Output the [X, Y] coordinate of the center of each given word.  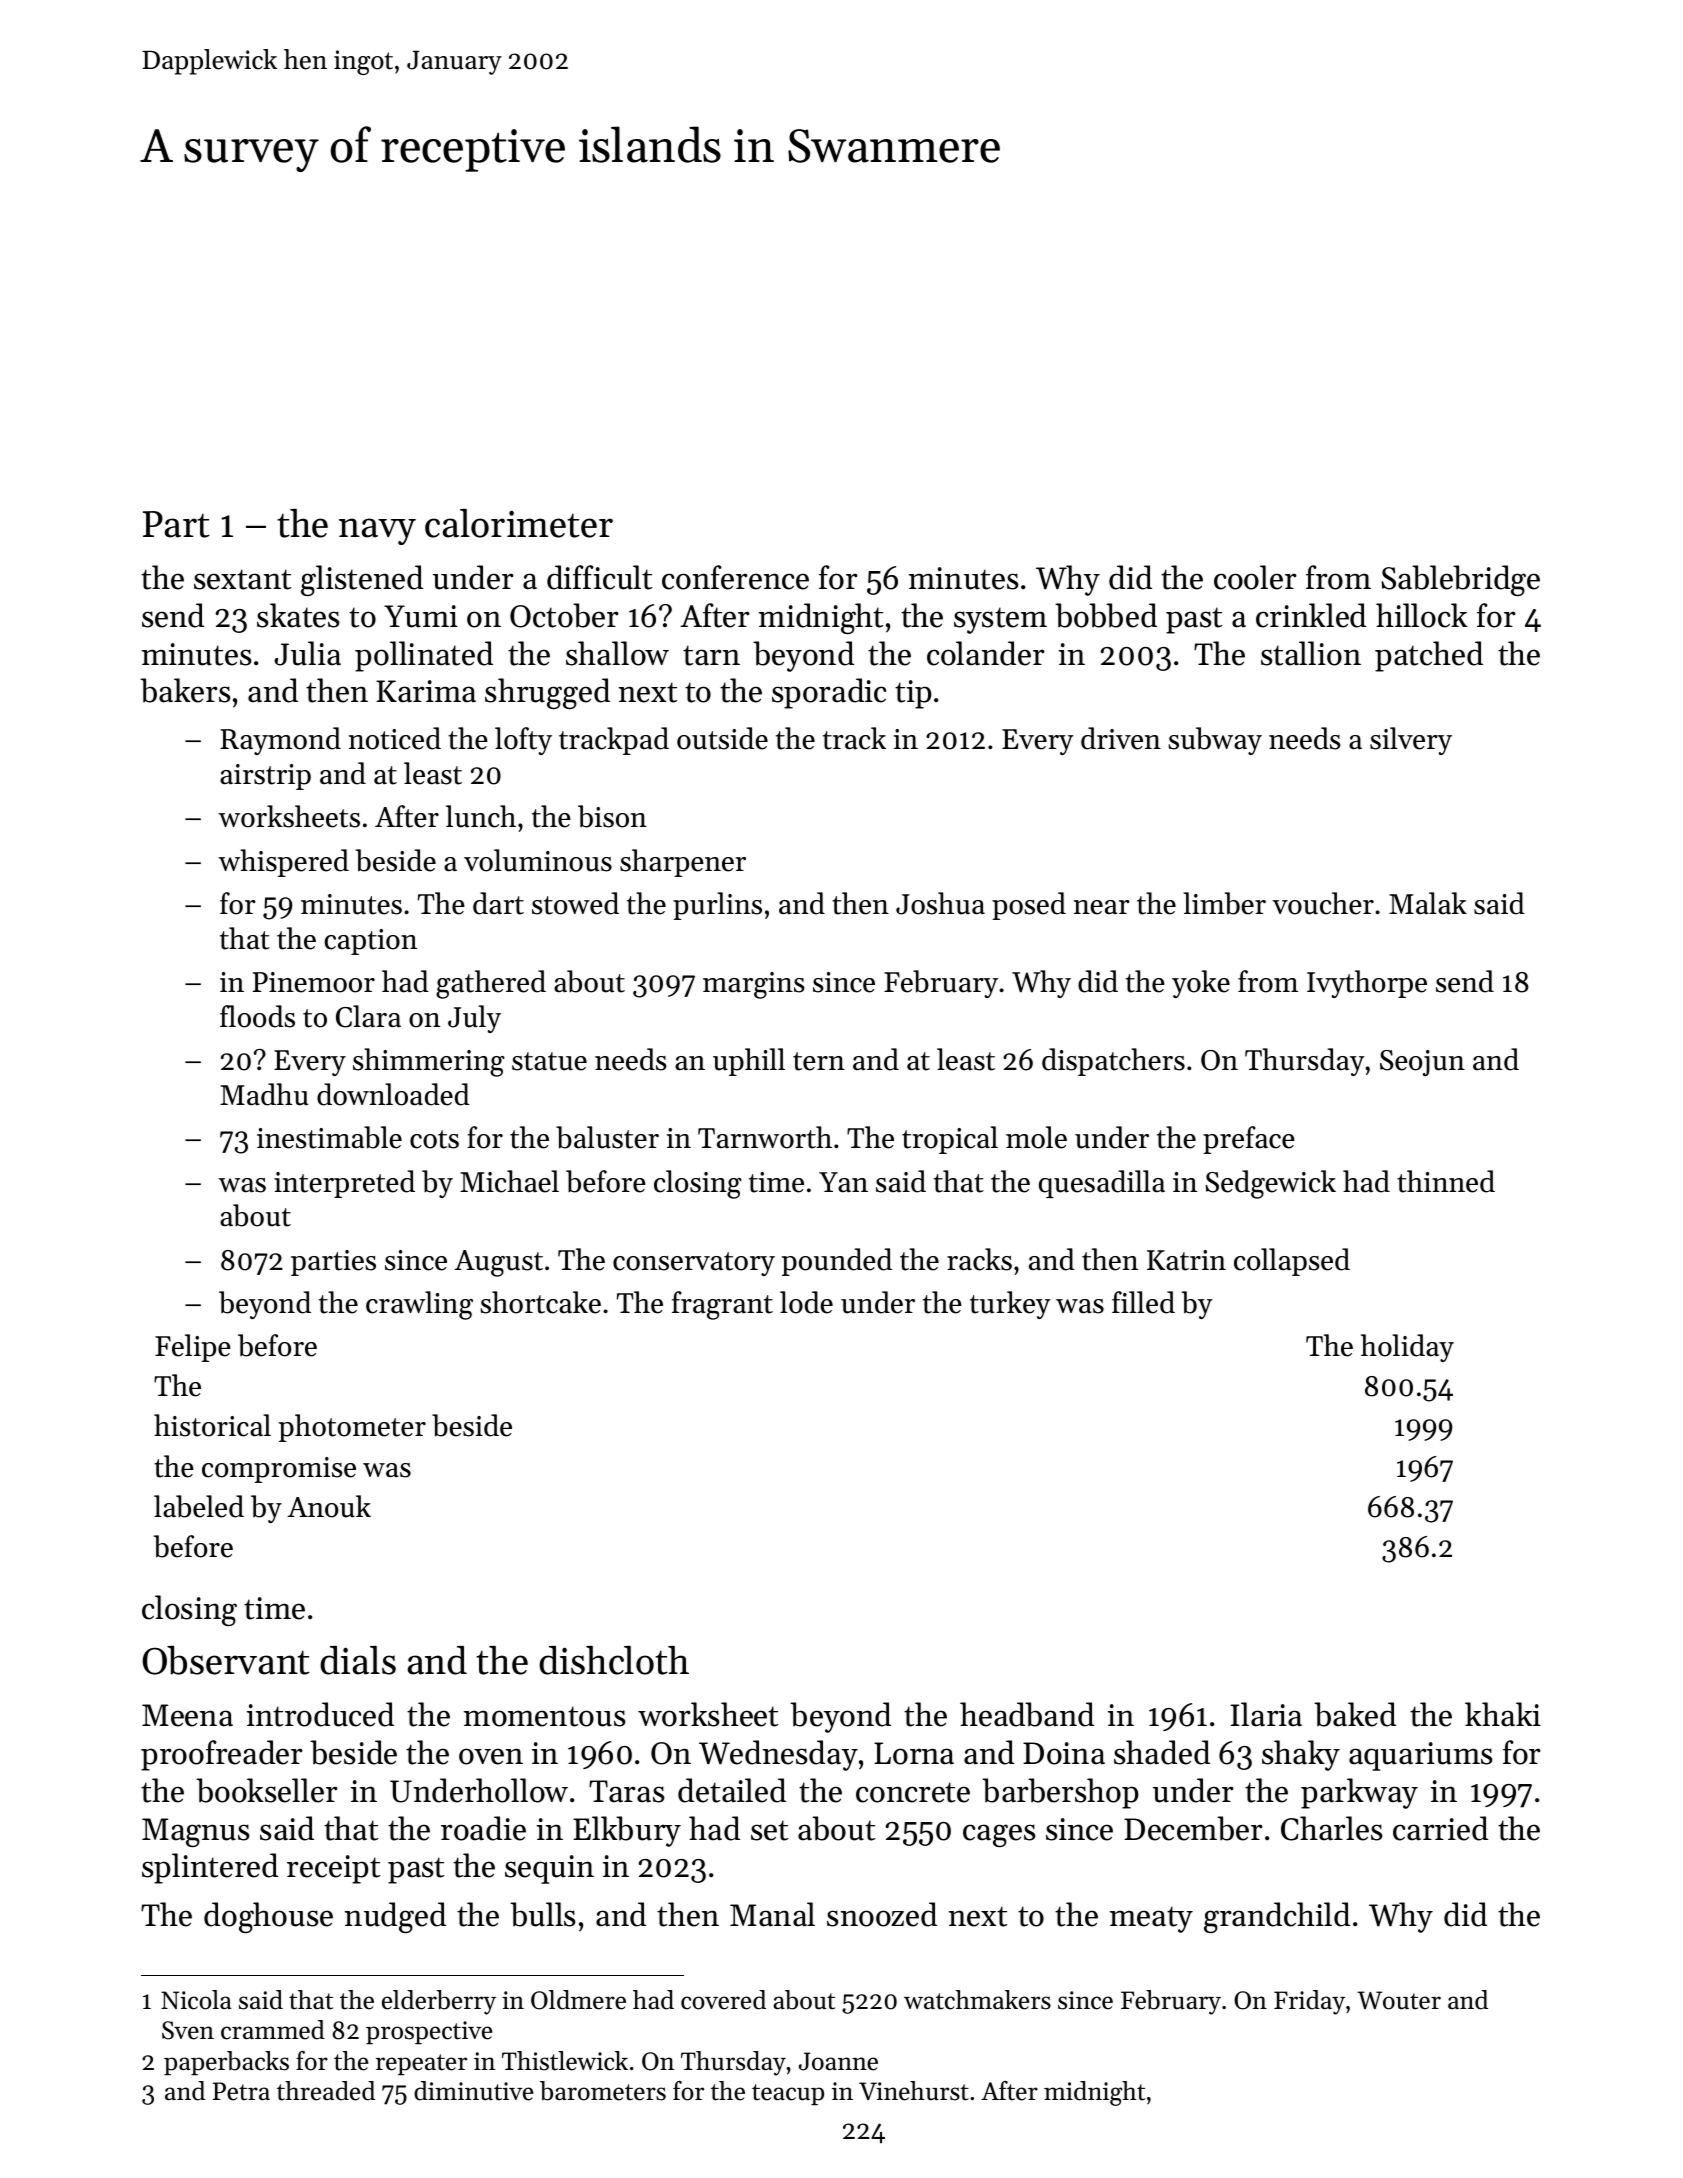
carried [1440, 1828]
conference [735, 577]
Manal [772, 1914]
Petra [241, 2091]
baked [1355, 1714]
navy [377, 531]
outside [722, 738]
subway [1215, 741]
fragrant [722, 1305]
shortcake [540, 1302]
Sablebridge [1460, 580]
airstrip [265, 777]
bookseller [267, 1790]
